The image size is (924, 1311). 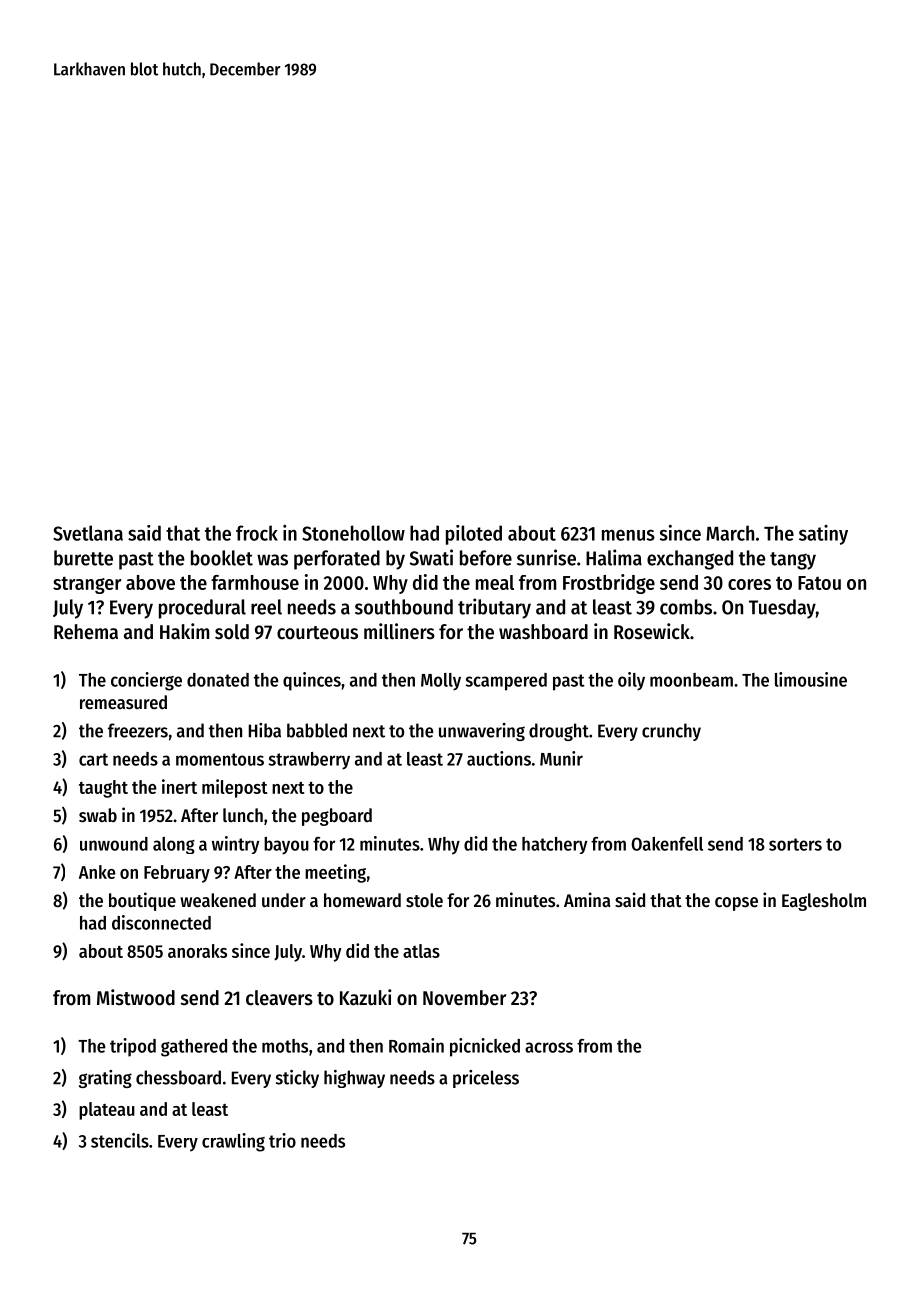 I want to click on swab, so click(x=98, y=815).
